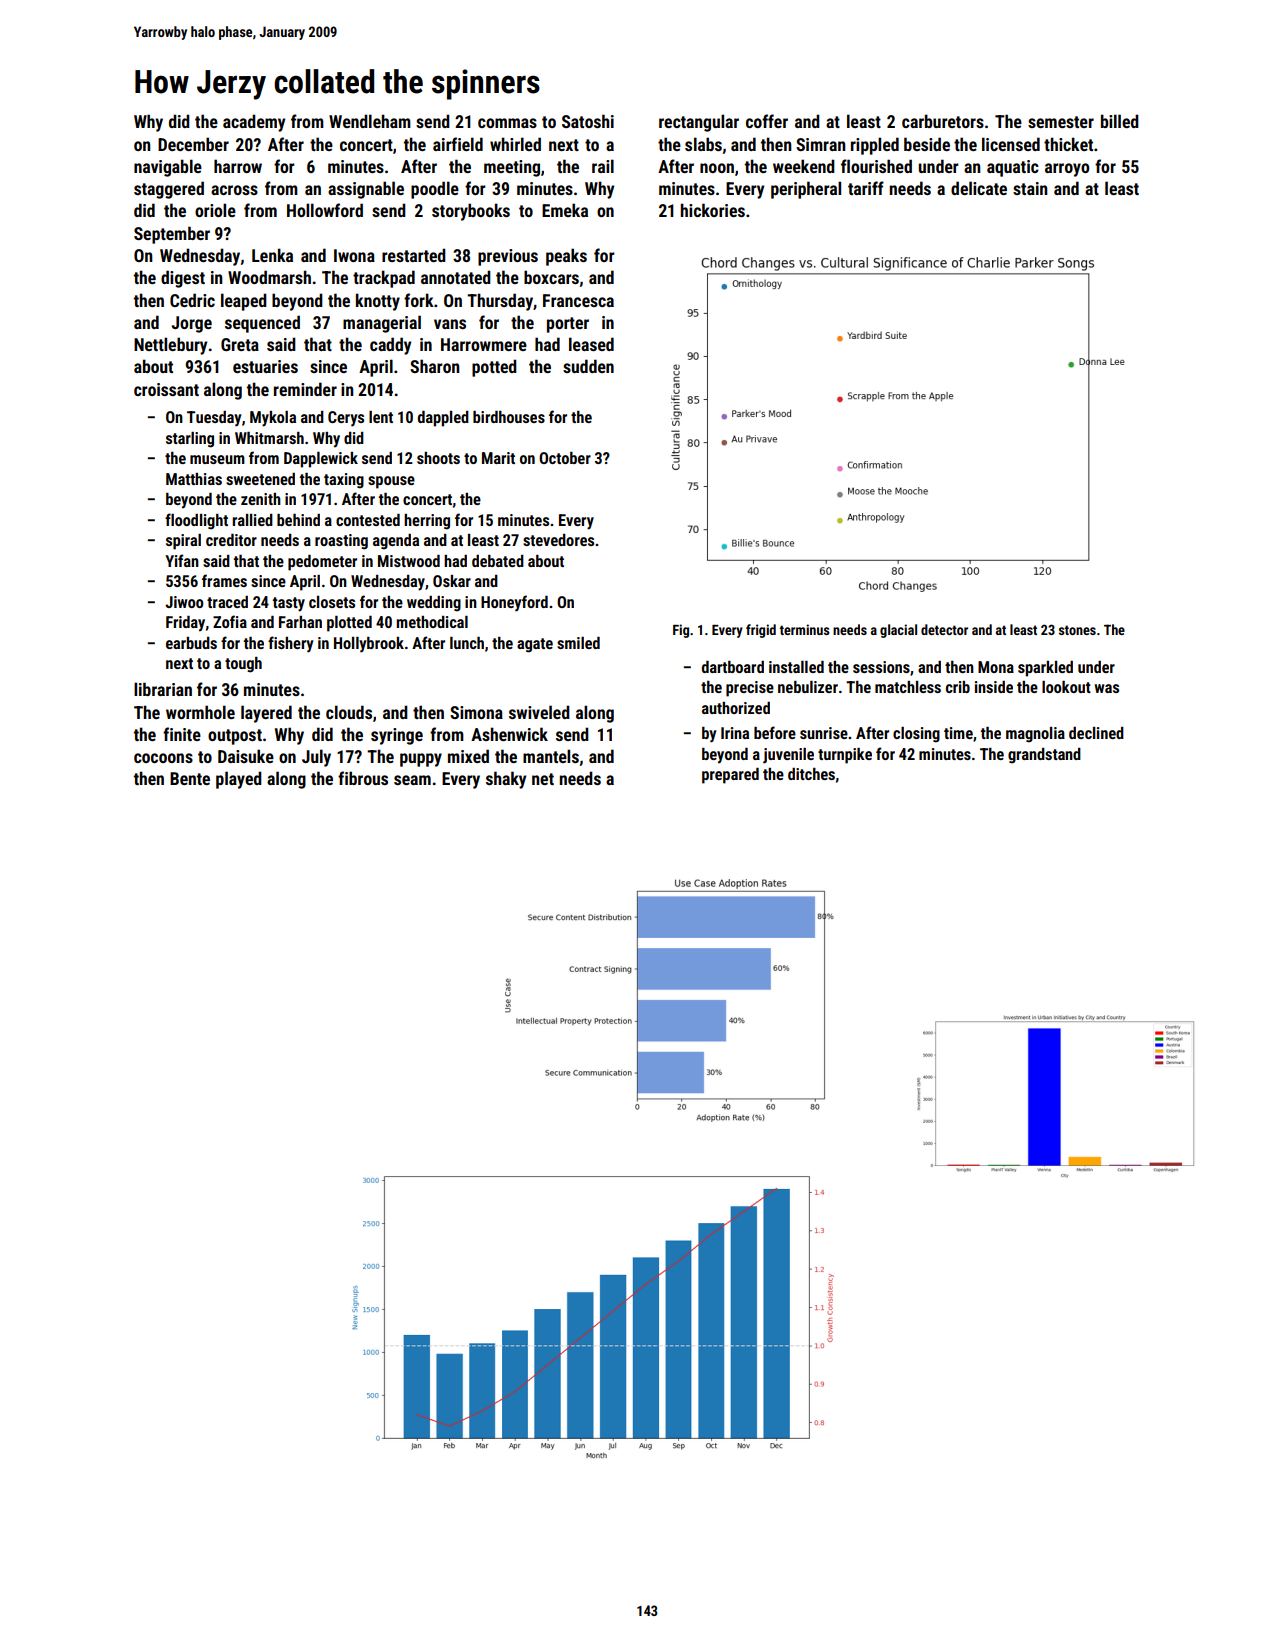 This image has height=1647, width=1273. I want to click on Matthias, so click(194, 479).
